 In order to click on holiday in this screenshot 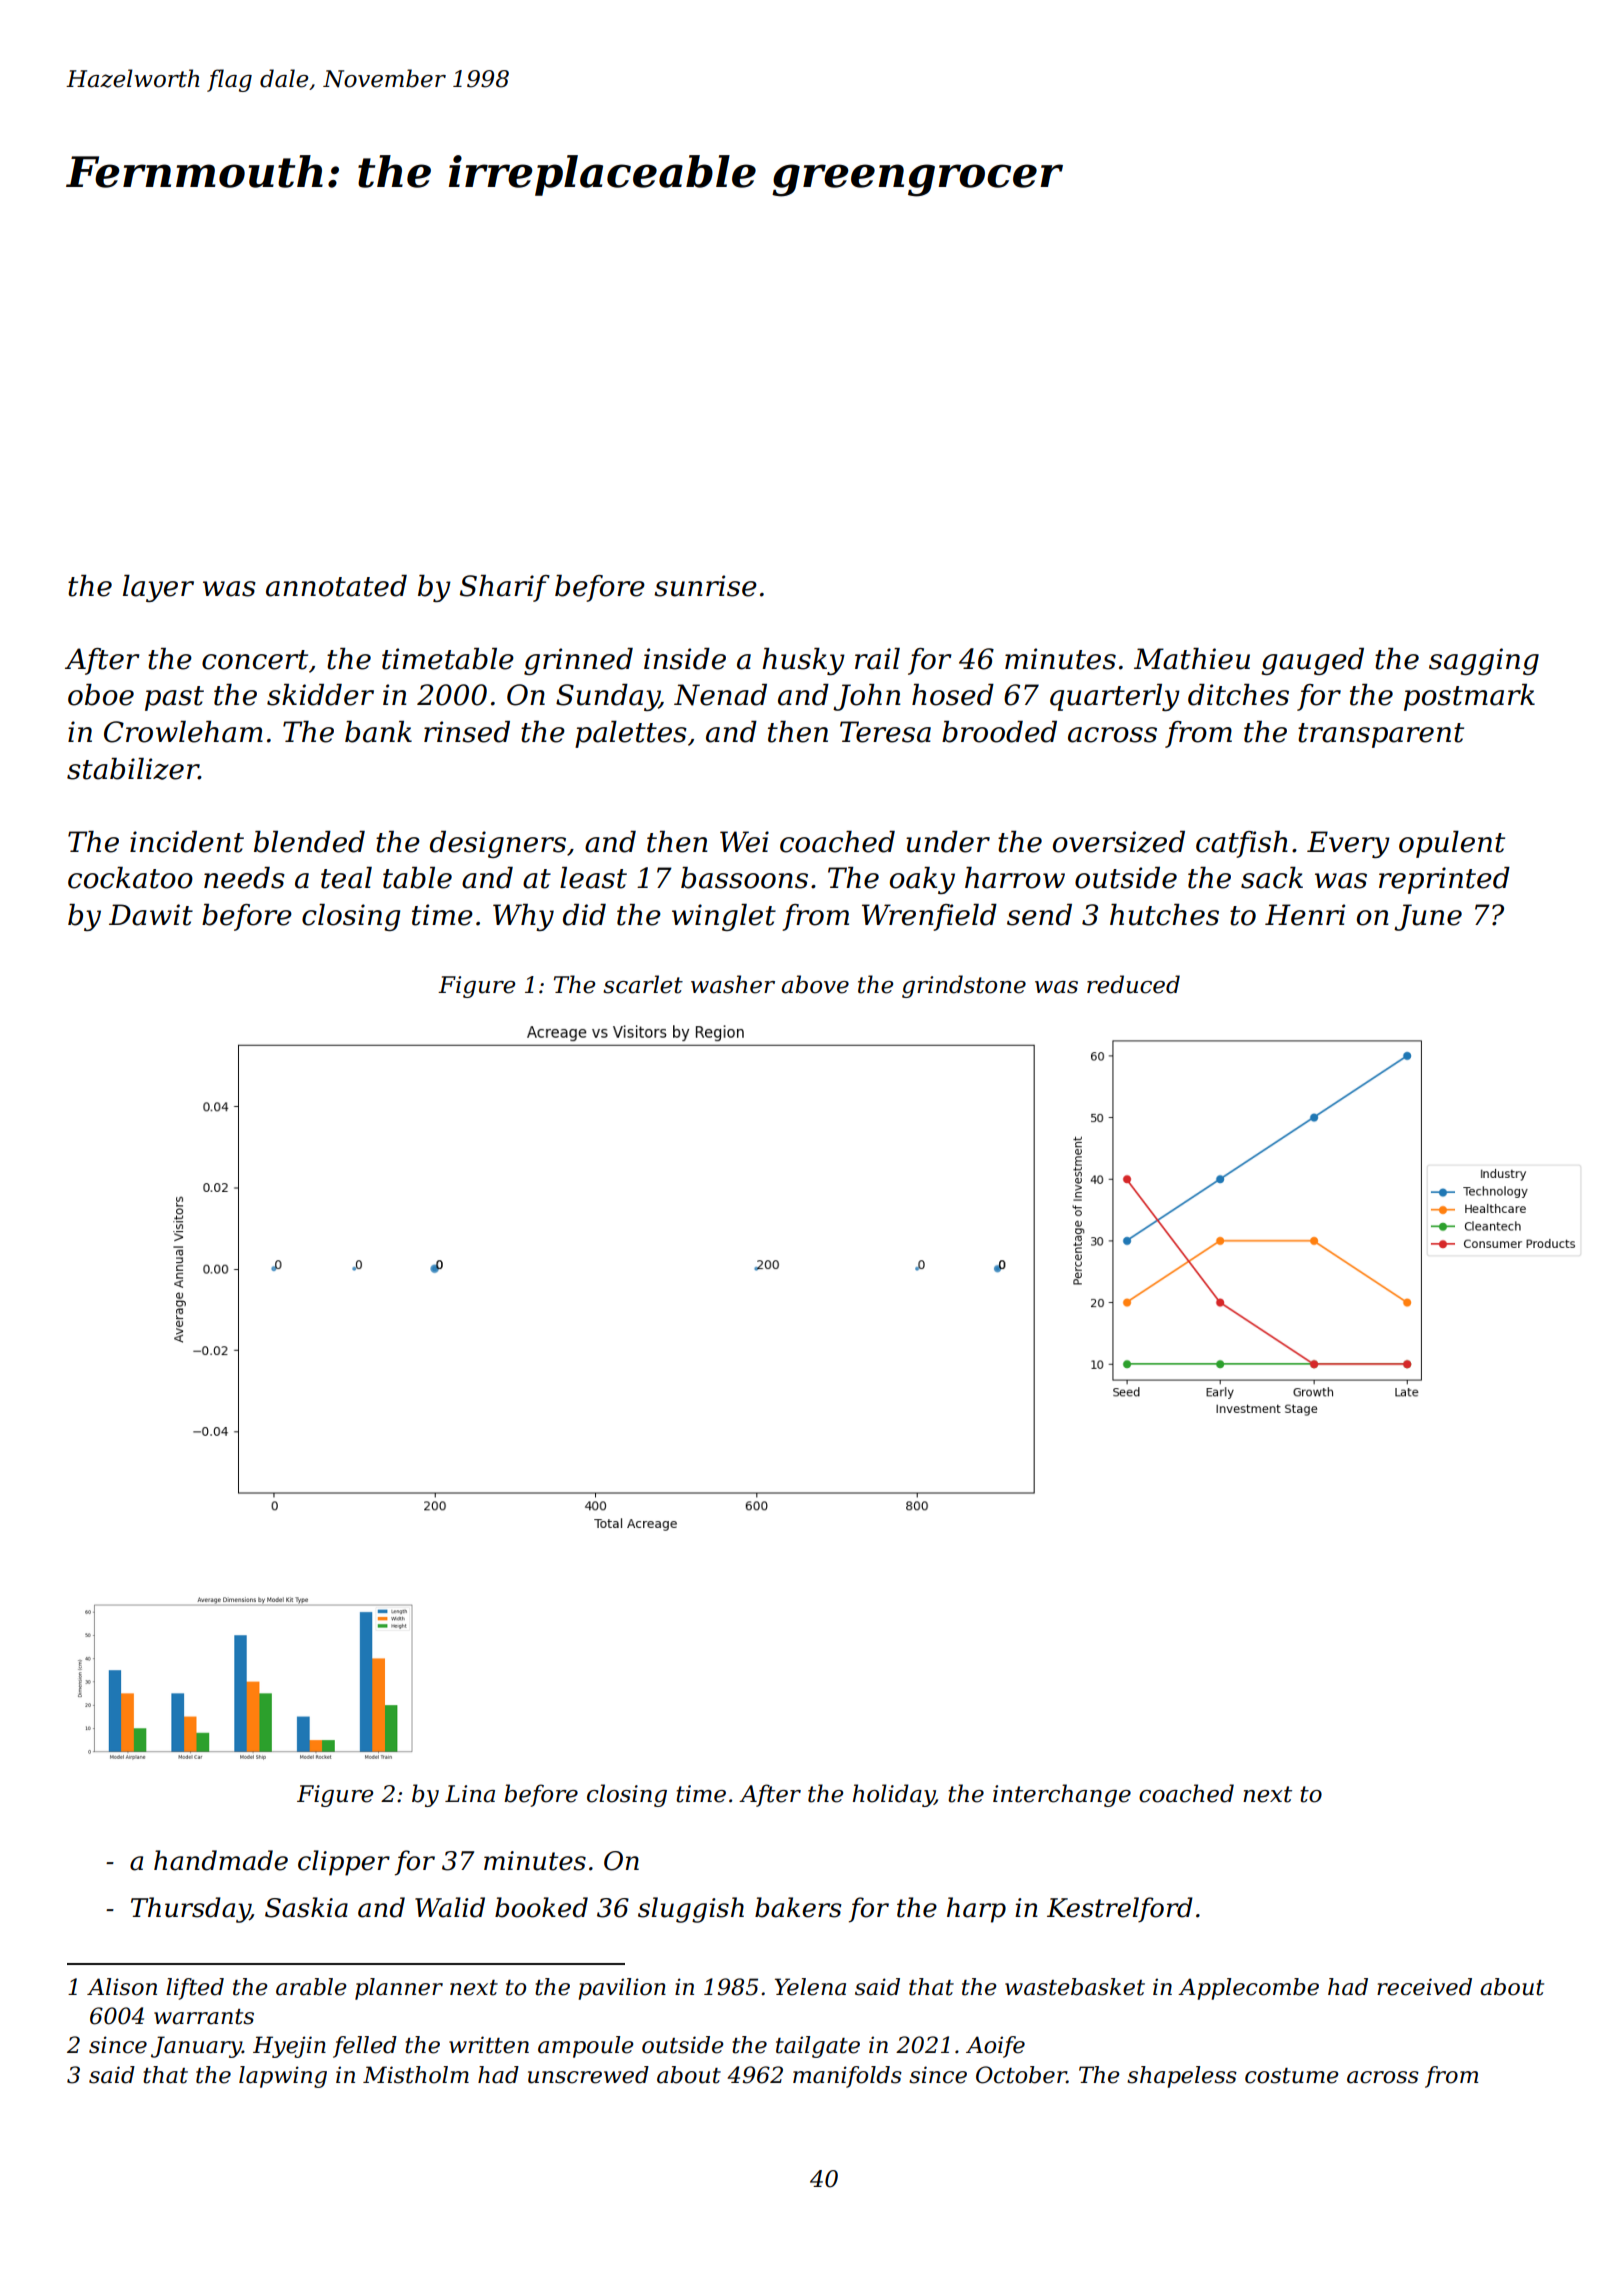, I will do `click(894, 1795)`.
